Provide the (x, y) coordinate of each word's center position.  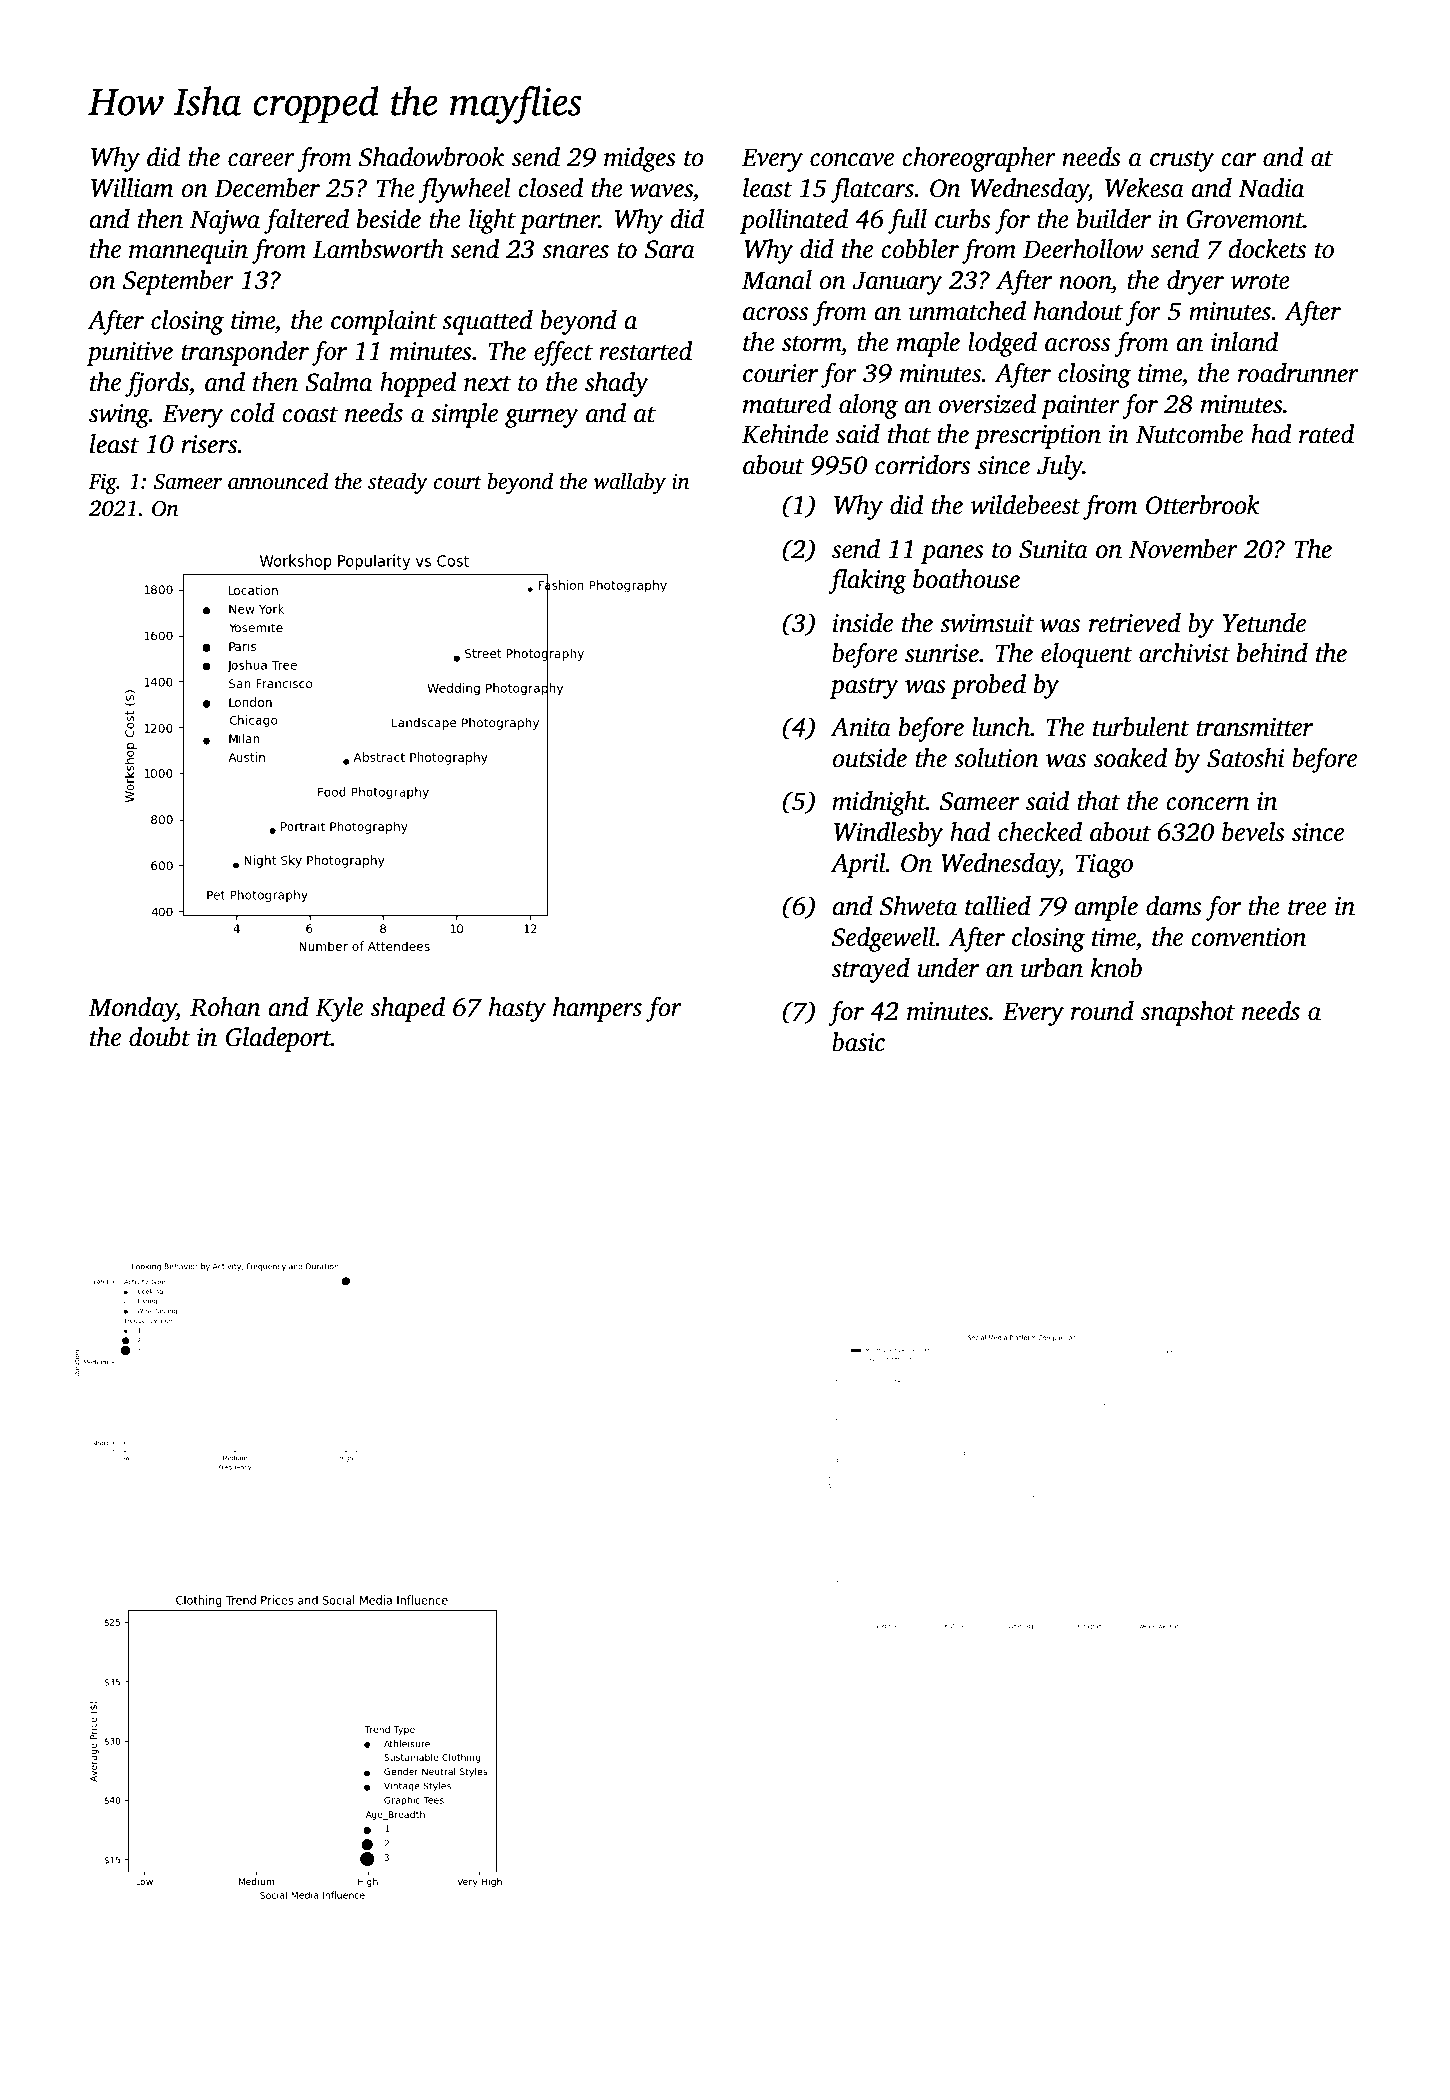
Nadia (1271, 188)
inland (1245, 342)
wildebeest (1025, 505)
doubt (160, 1037)
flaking (867, 581)
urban (1052, 968)
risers (209, 444)
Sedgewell (884, 939)
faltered (306, 221)
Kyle (339, 1009)
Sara (670, 249)
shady (617, 384)
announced (278, 481)
